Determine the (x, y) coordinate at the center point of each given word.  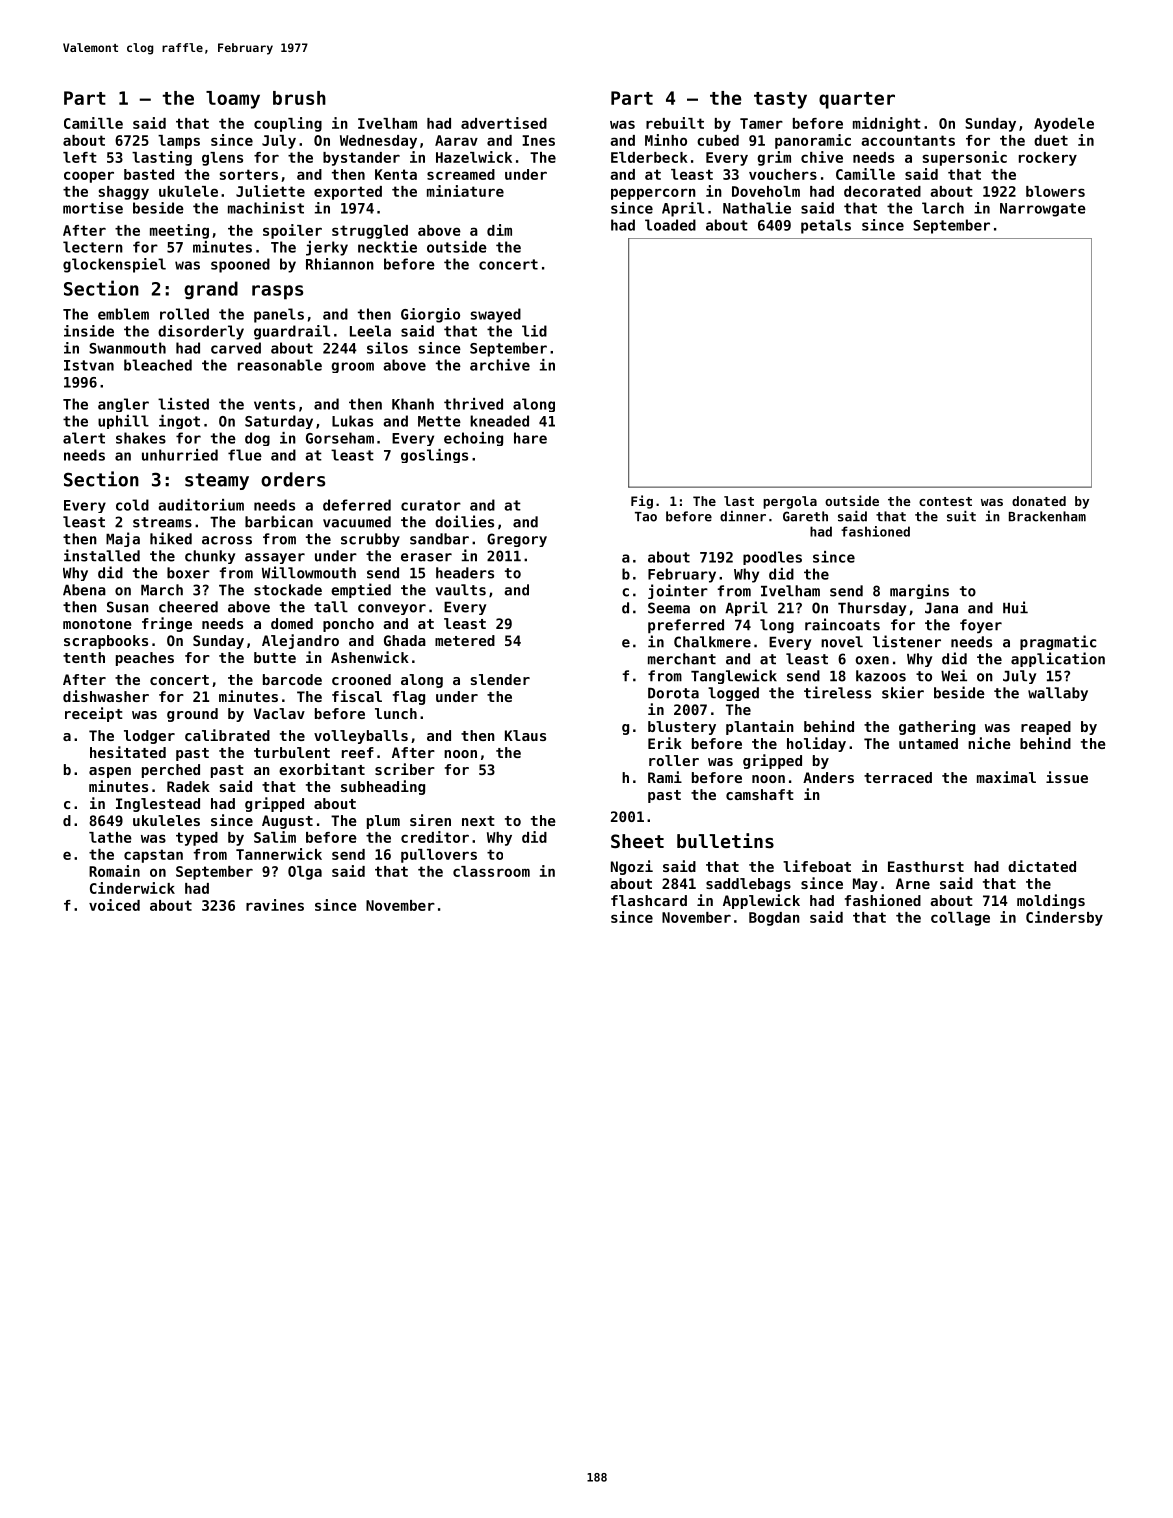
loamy (233, 100)
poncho (348, 625)
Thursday (872, 609)
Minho (666, 140)
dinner (743, 516)
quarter (857, 100)
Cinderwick (132, 888)
